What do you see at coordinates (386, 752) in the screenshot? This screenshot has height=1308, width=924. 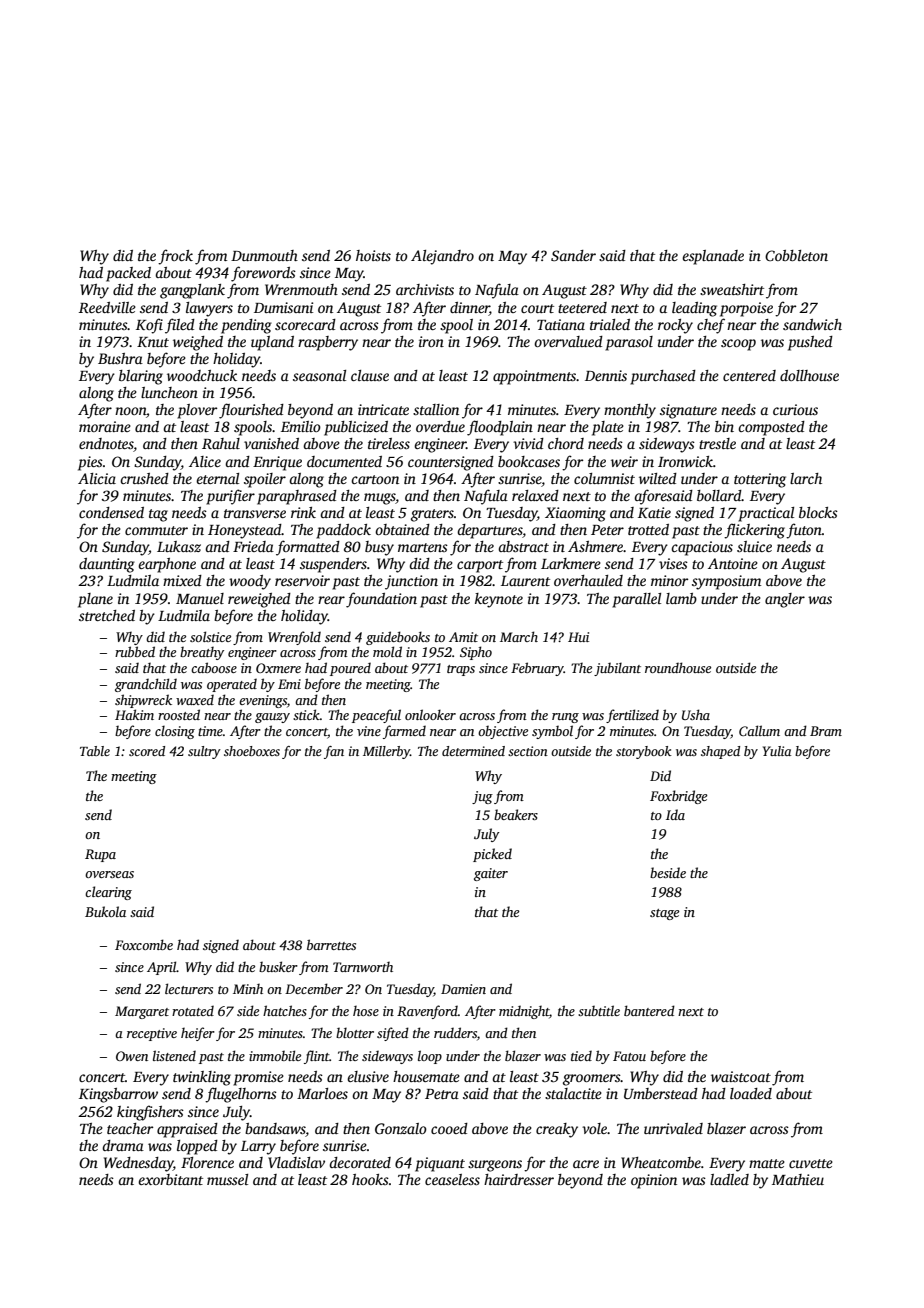 I see `Millerby` at bounding box center [386, 752].
